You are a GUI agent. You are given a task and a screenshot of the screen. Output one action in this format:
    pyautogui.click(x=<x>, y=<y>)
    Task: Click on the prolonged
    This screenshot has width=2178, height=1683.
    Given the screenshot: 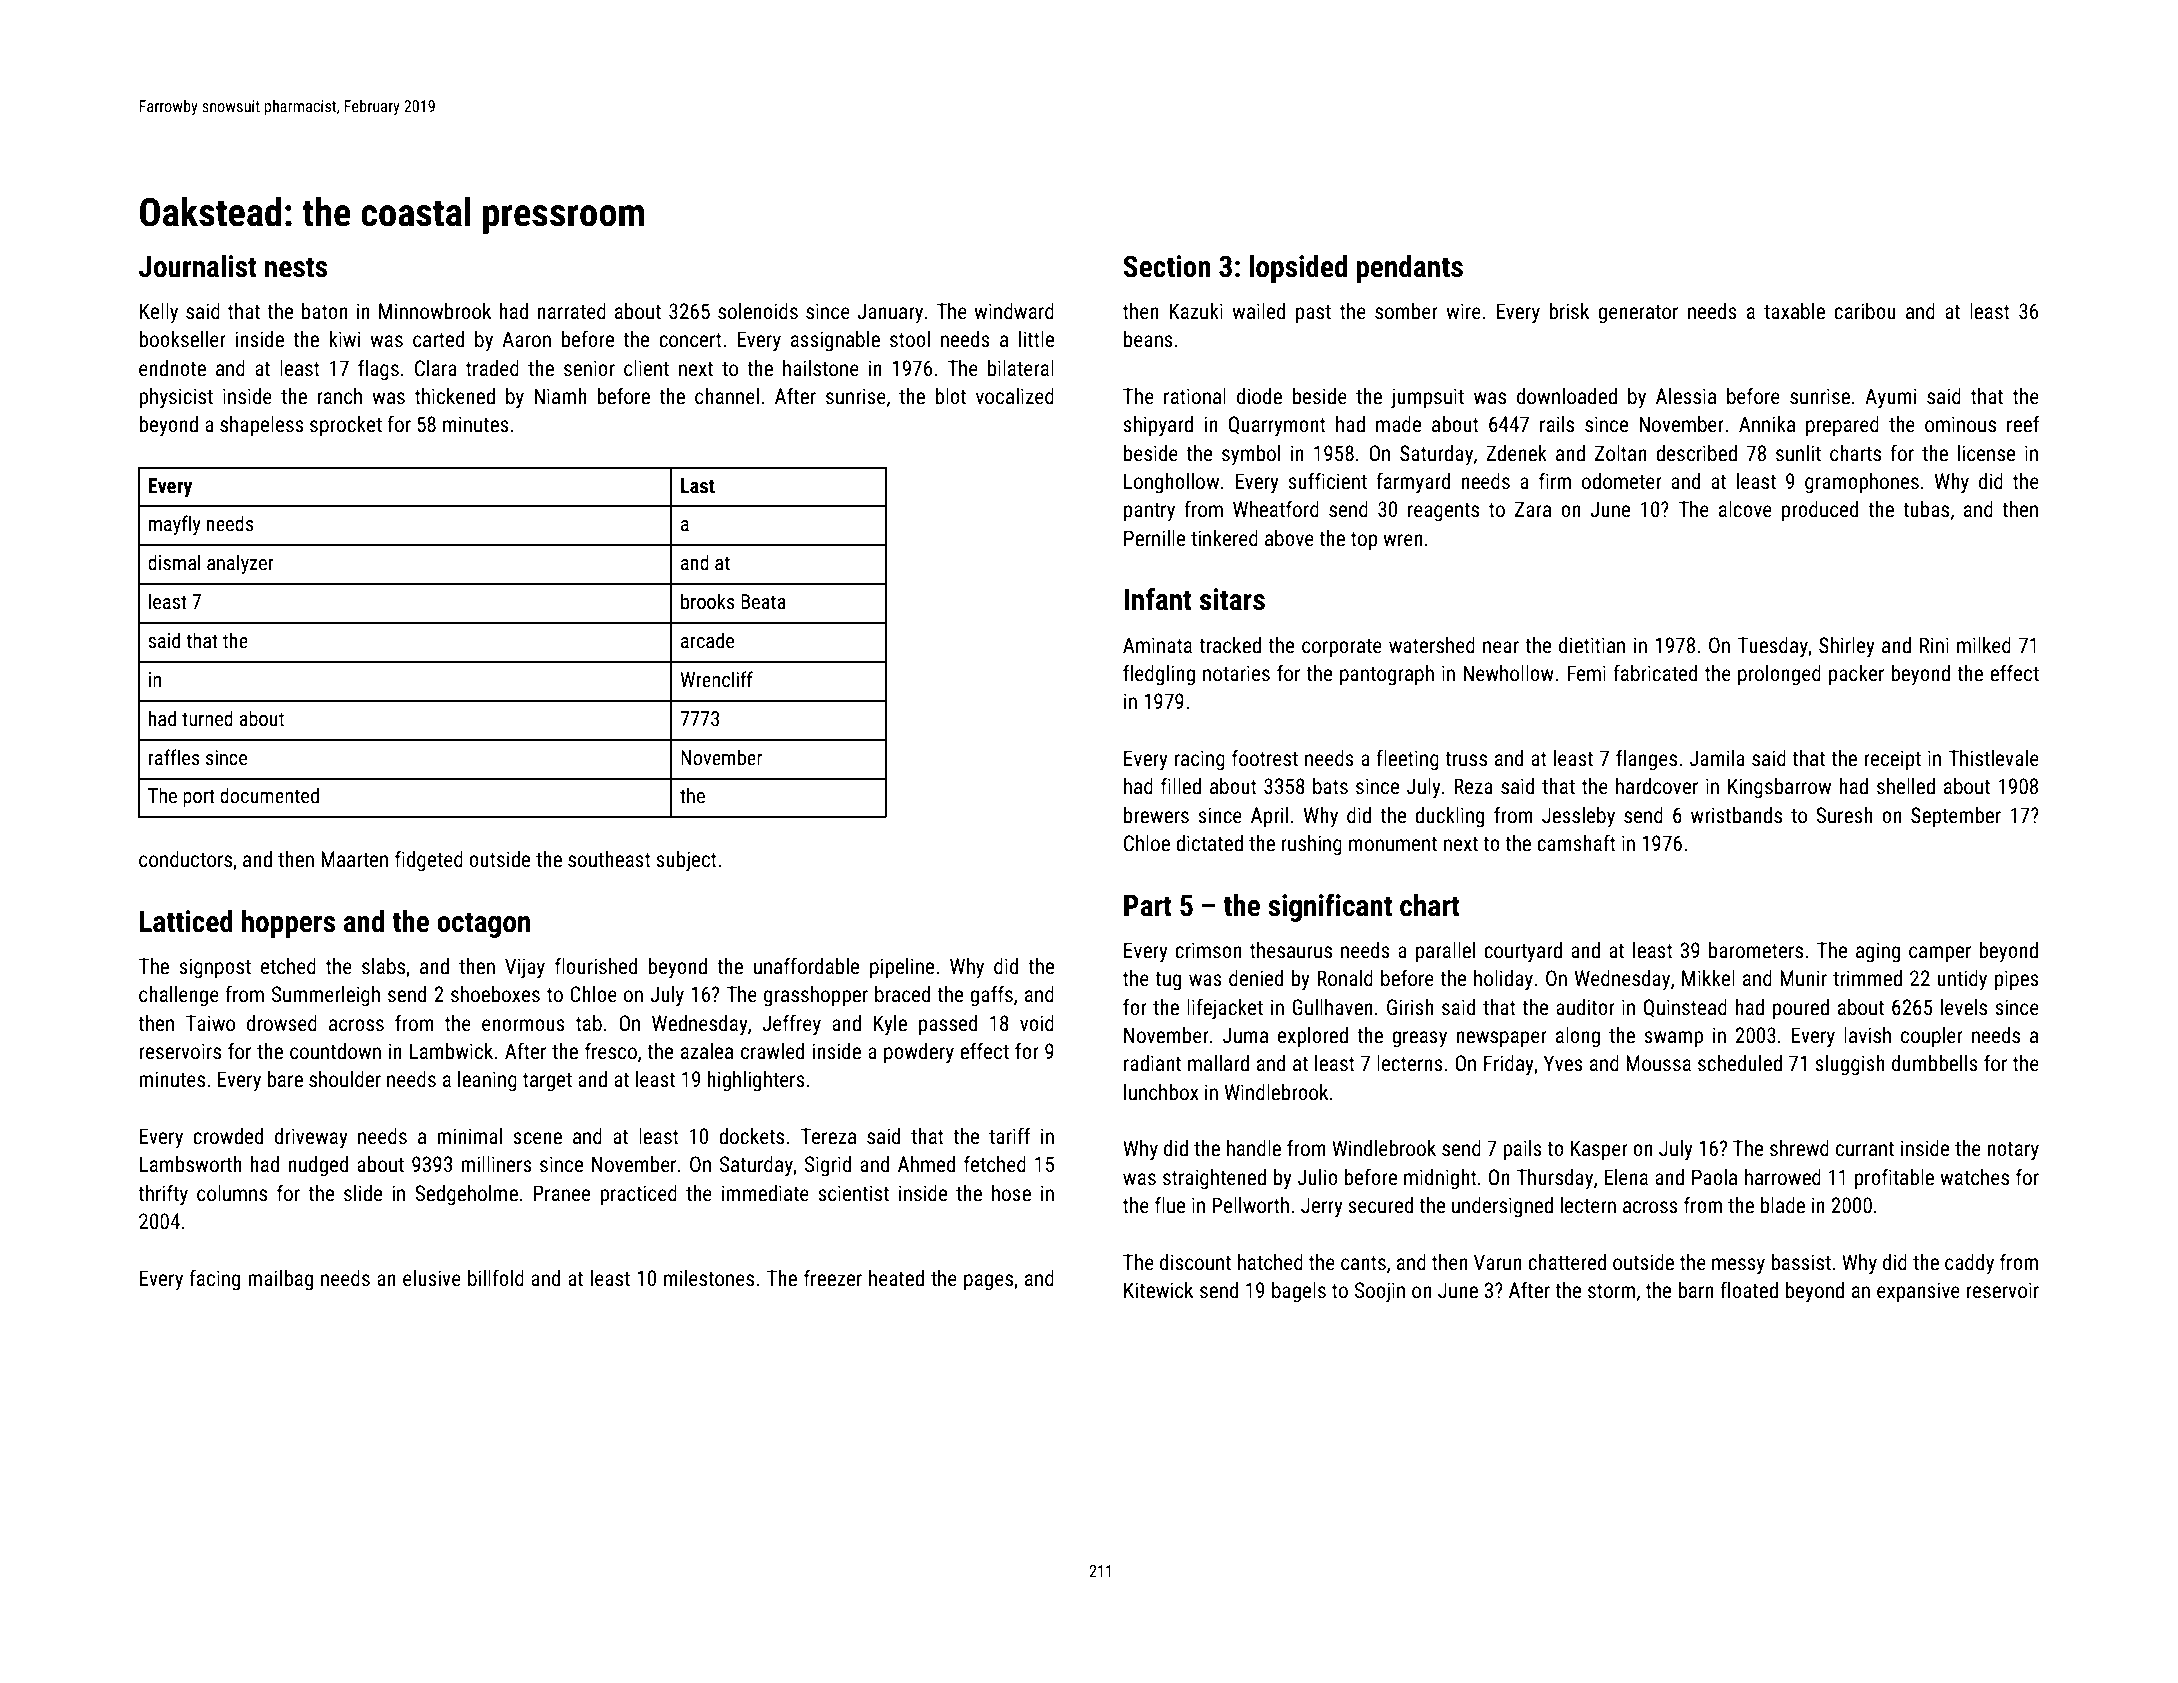 What is the action you would take?
    pyautogui.click(x=1779, y=675)
